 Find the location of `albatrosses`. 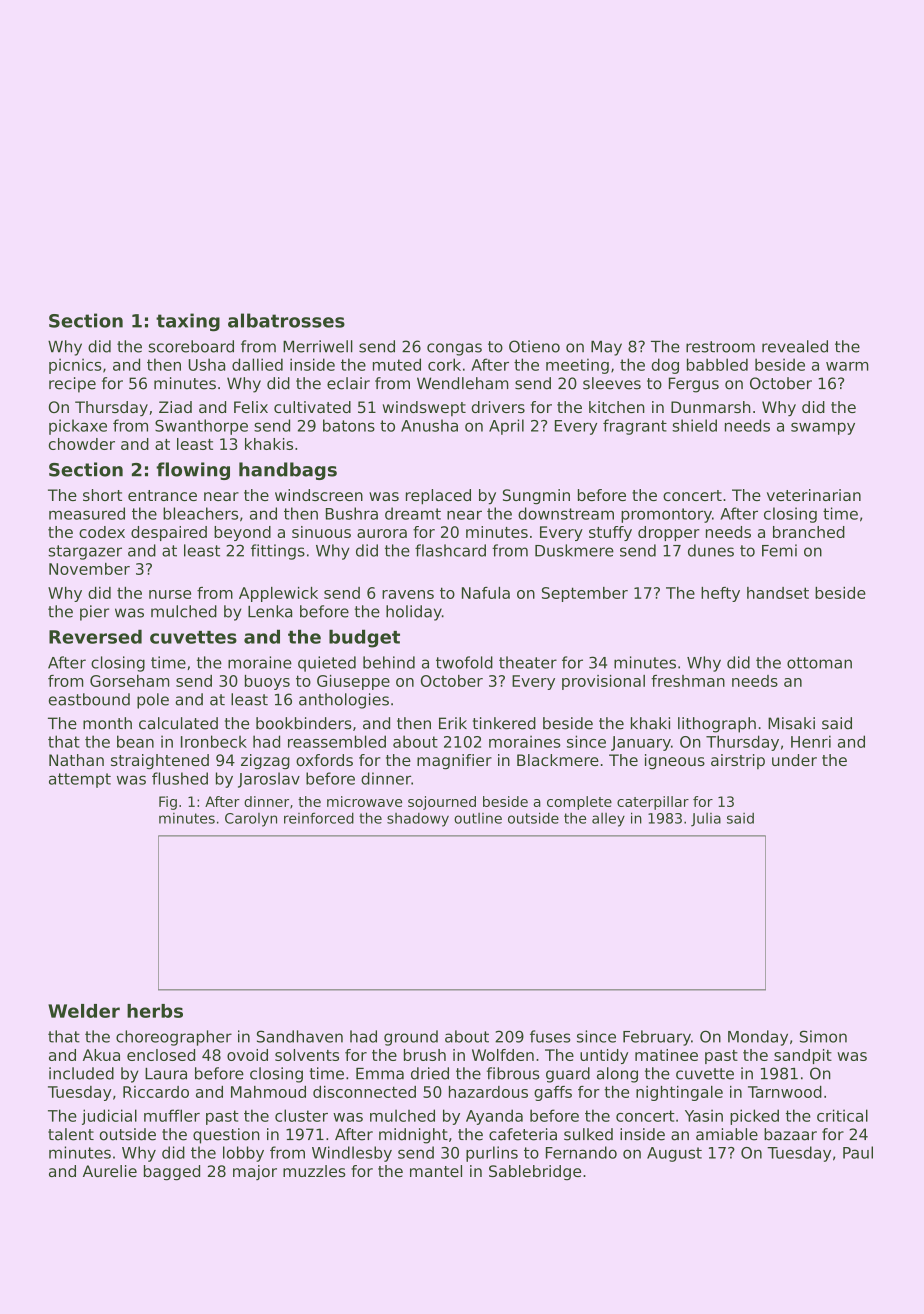

albatrosses is located at coordinates (286, 320).
